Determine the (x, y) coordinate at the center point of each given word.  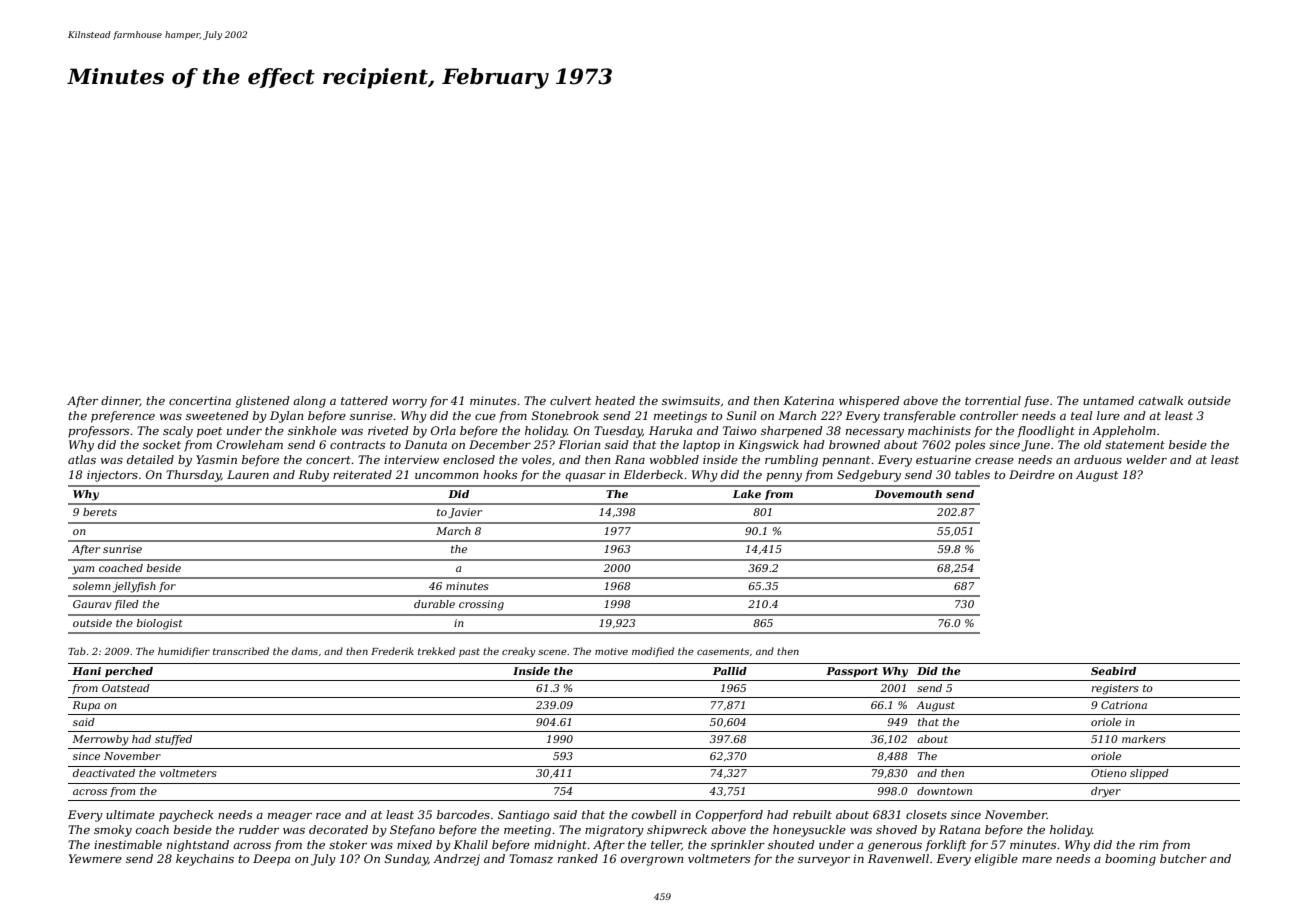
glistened (263, 402)
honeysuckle (809, 831)
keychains (205, 860)
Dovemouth (908, 494)
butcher (1183, 858)
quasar (585, 477)
